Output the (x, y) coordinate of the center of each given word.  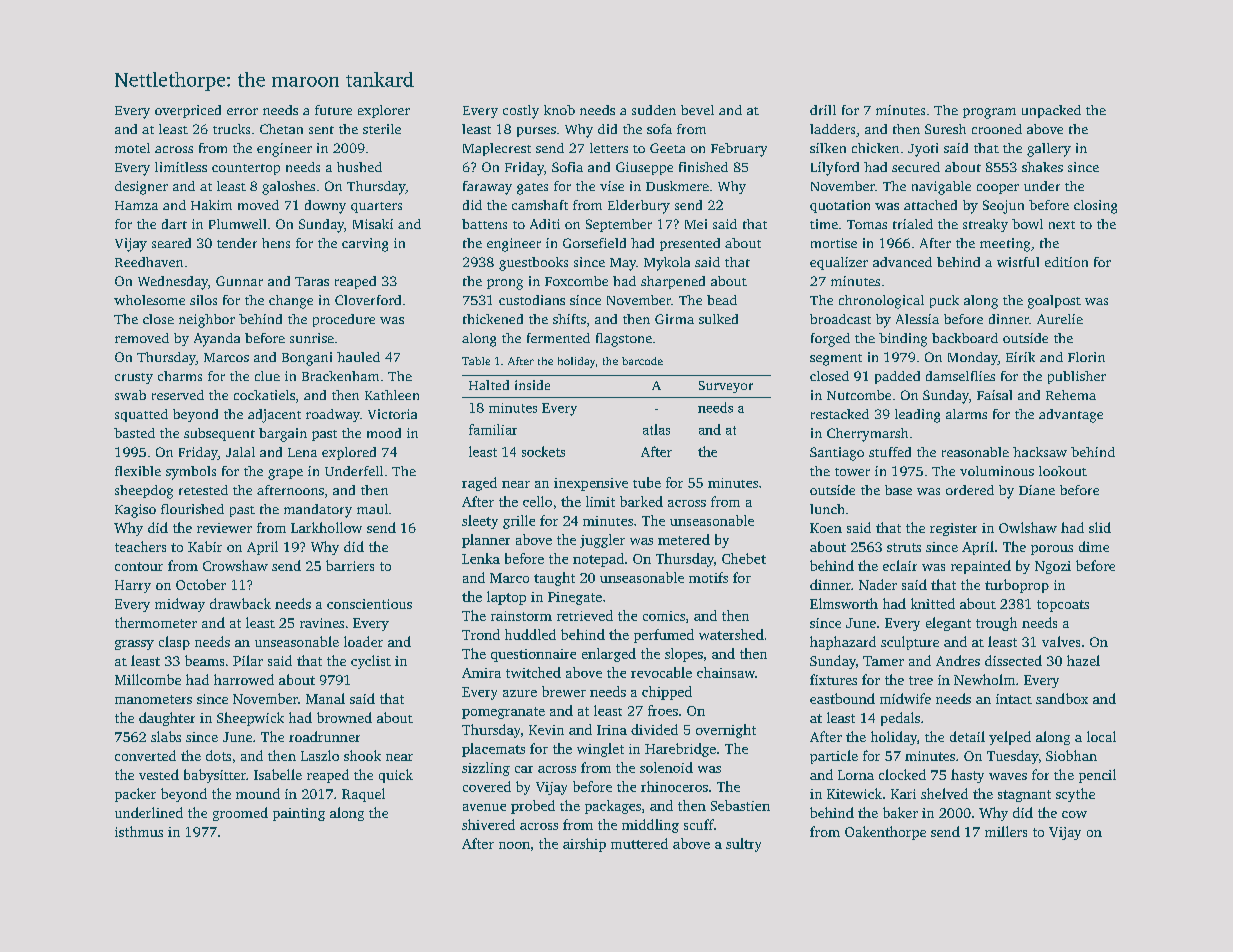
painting (299, 814)
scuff (699, 824)
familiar (493, 429)
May (623, 264)
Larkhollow (326, 527)
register (953, 529)
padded (897, 377)
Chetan (281, 129)
